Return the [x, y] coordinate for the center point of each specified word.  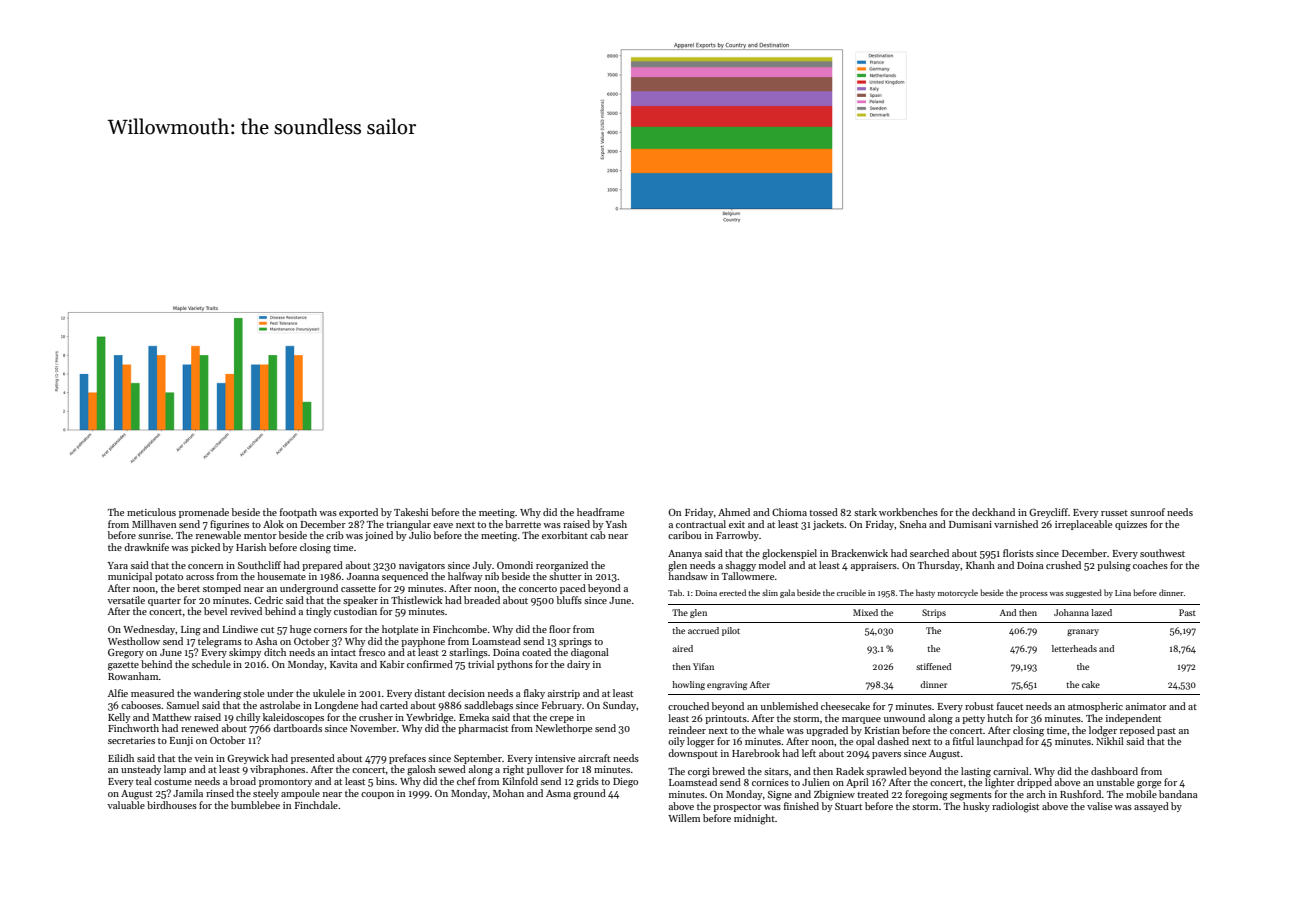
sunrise [154, 535]
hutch [1000, 718]
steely [266, 794]
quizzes [1131, 525]
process [1034, 595]
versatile [126, 600]
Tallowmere [748, 576]
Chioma [789, 512]
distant [429, 693]
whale [771, 730]
